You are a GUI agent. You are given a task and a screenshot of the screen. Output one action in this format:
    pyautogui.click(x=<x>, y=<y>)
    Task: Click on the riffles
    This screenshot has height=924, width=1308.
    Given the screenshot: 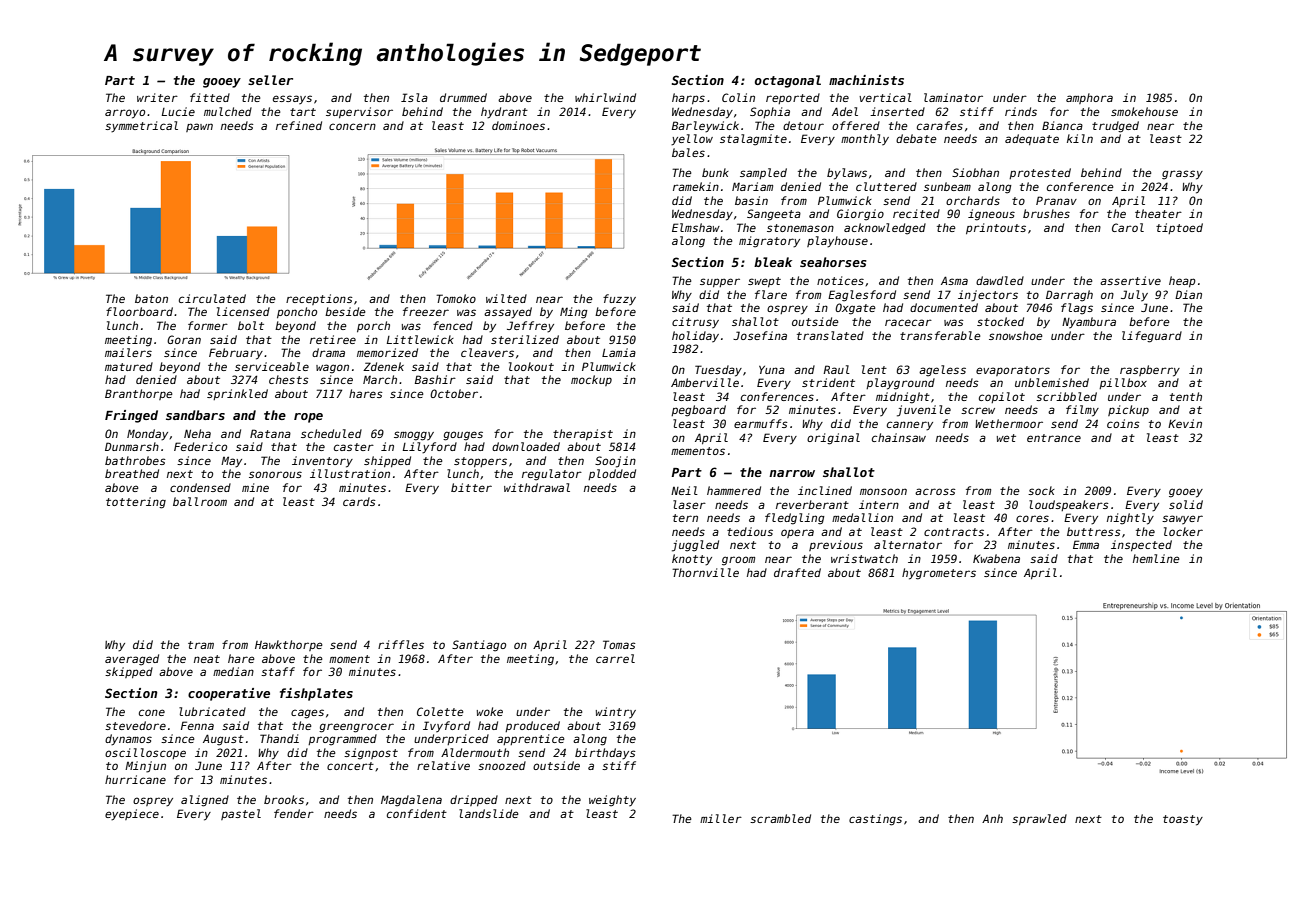 What is the action you would take?
    pyautogui.click(x=401, y=644)
